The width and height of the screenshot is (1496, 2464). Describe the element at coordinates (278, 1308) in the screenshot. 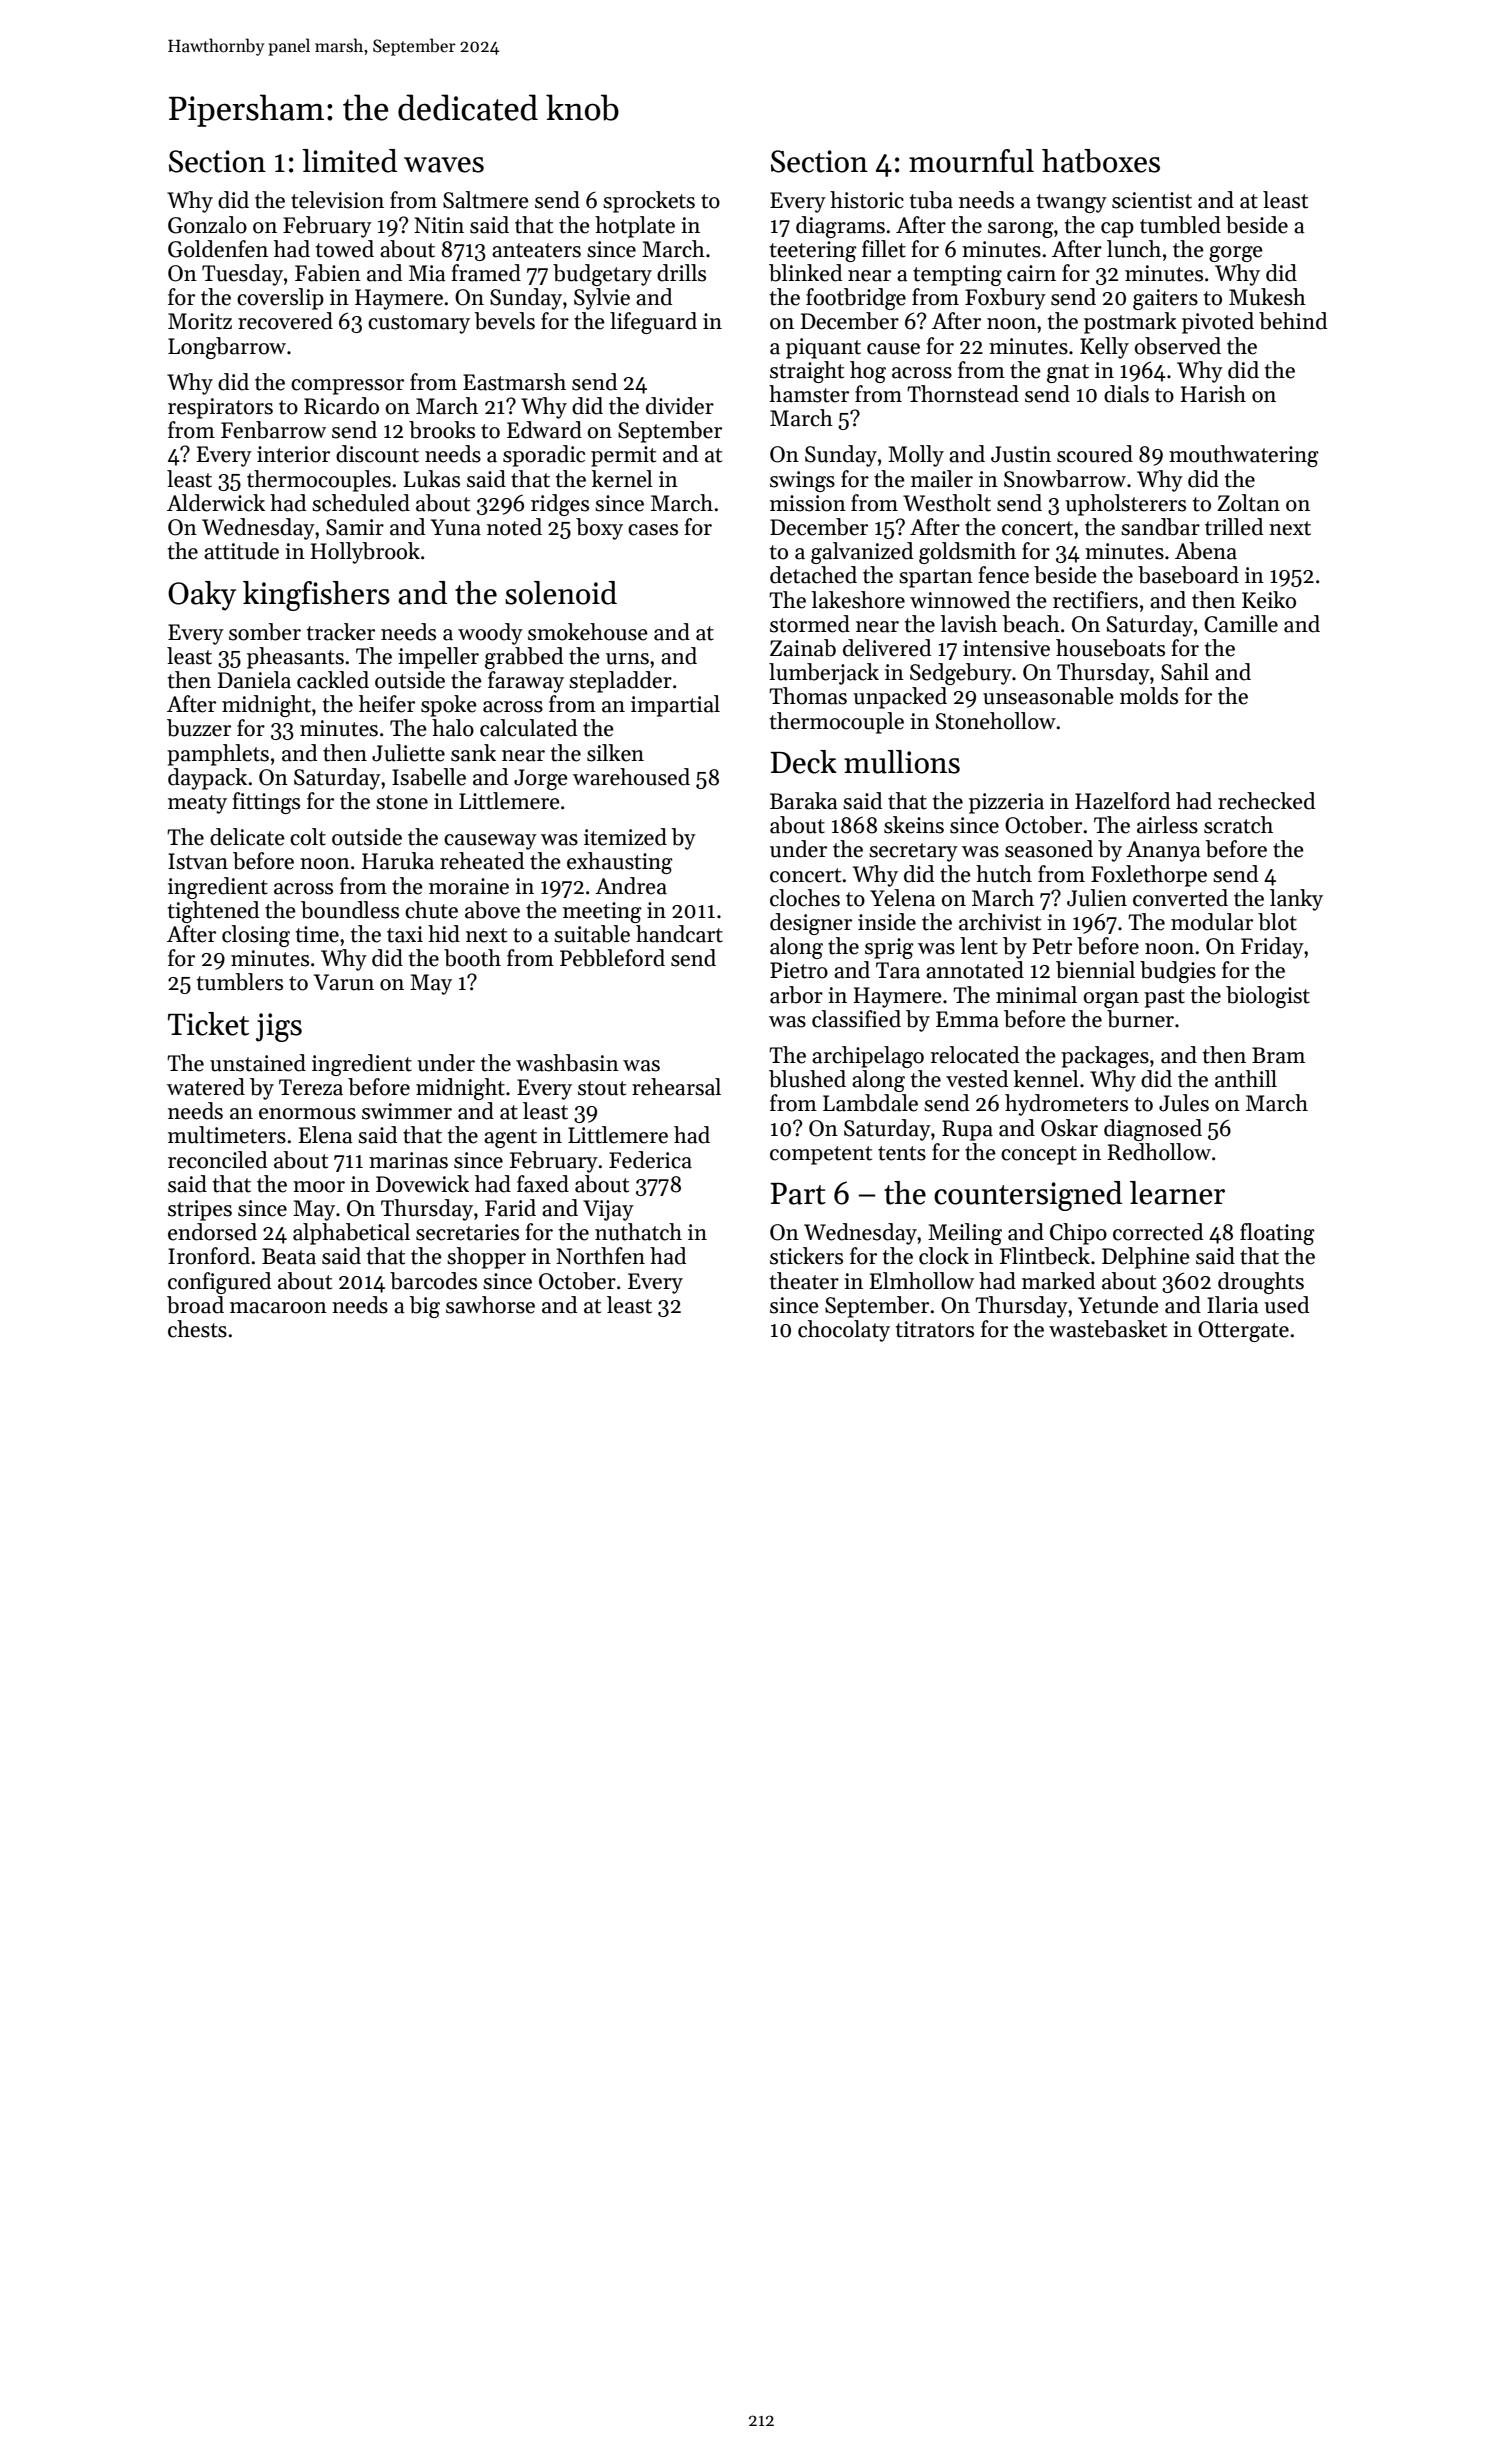

I see `macaroon` at that location.
